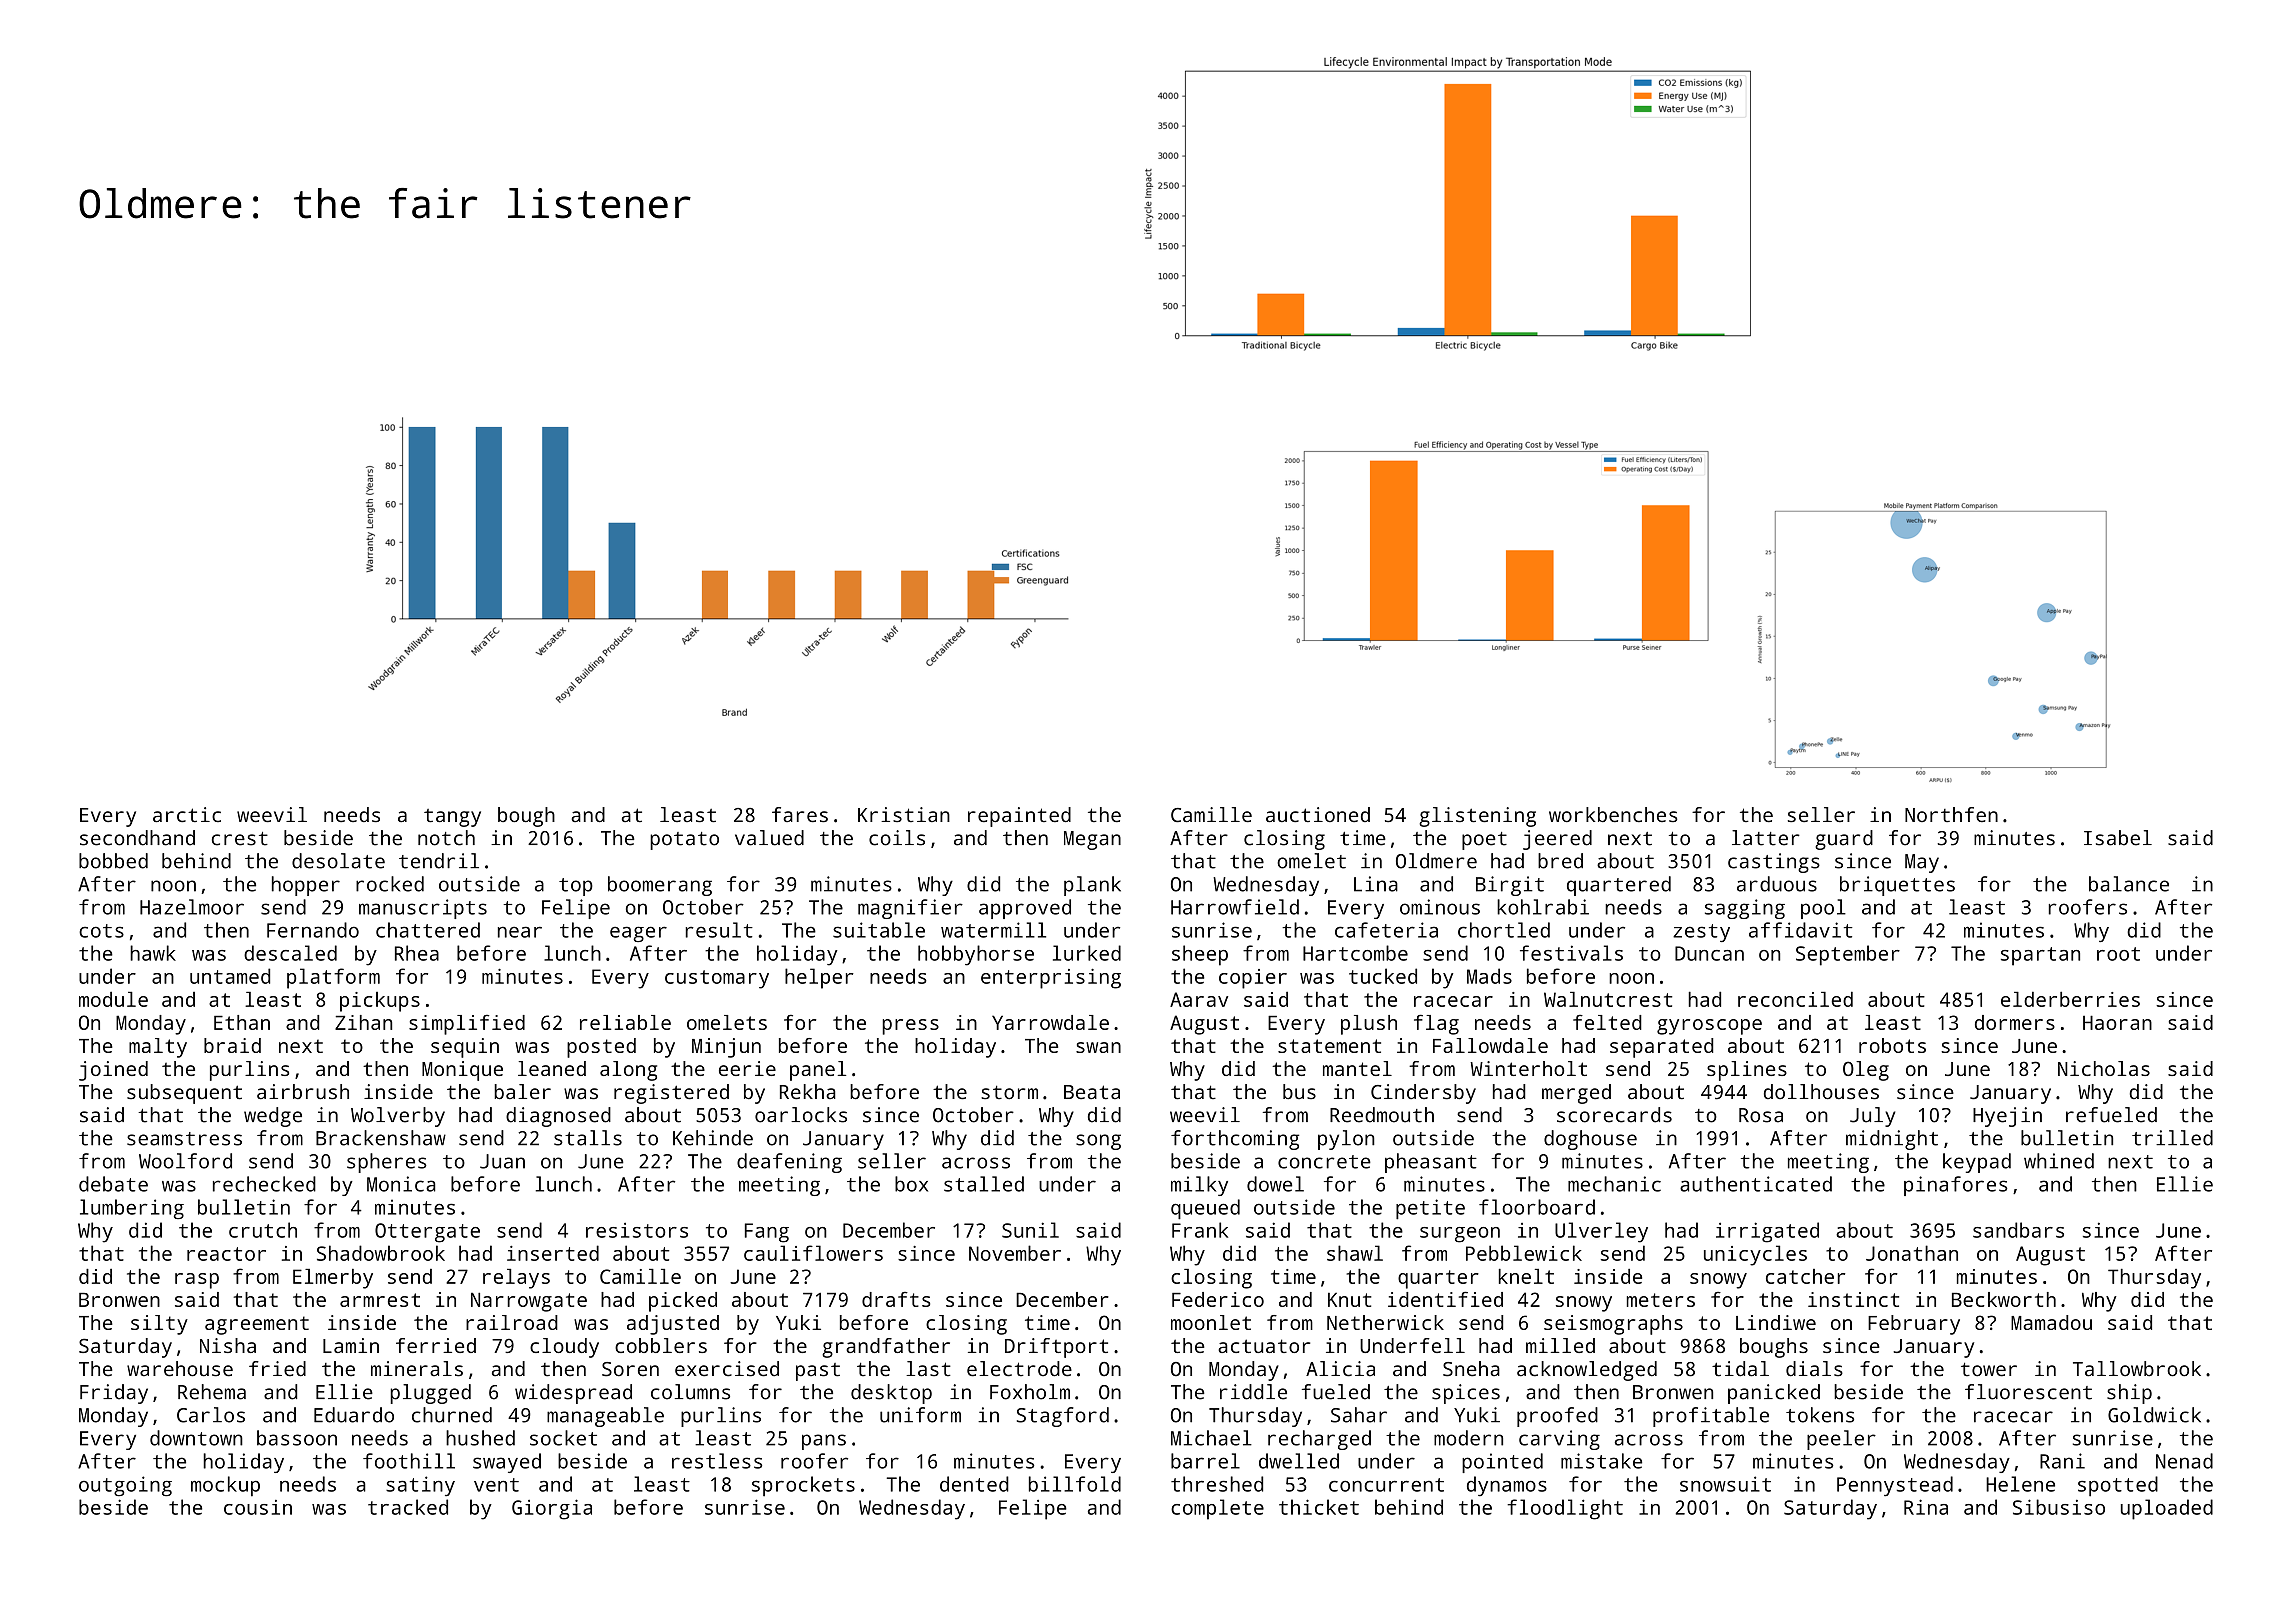 The width and height of the page is (2292, 1620). What do you see at coordinates (1951, 815) in the page?
I see `Northfen` at bounding box center [1951, 815].
